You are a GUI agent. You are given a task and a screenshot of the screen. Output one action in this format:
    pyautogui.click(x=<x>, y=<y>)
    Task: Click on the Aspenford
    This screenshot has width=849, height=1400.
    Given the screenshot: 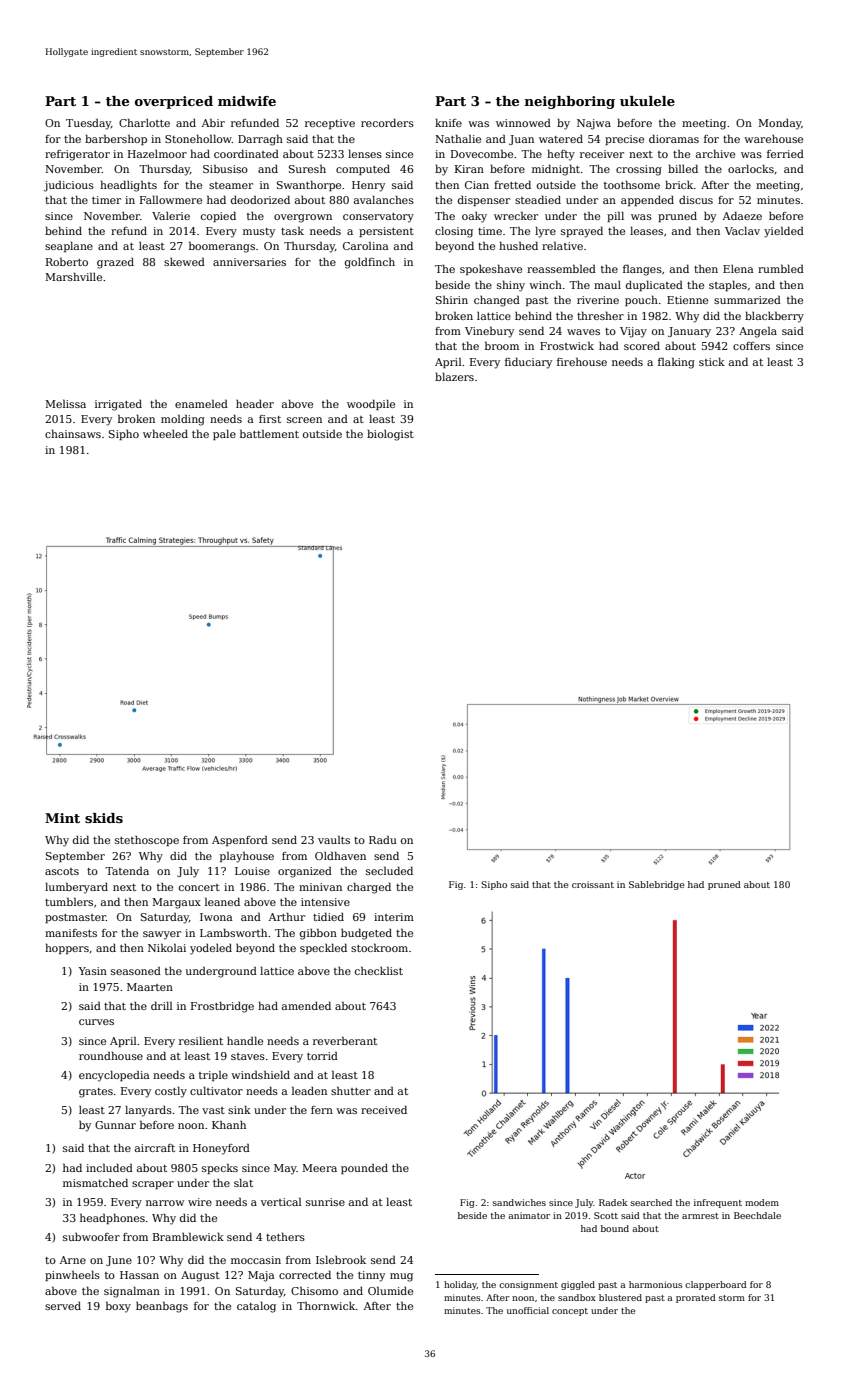 What is the action you would take?
    pyautogui.click(x=240, y=840)
